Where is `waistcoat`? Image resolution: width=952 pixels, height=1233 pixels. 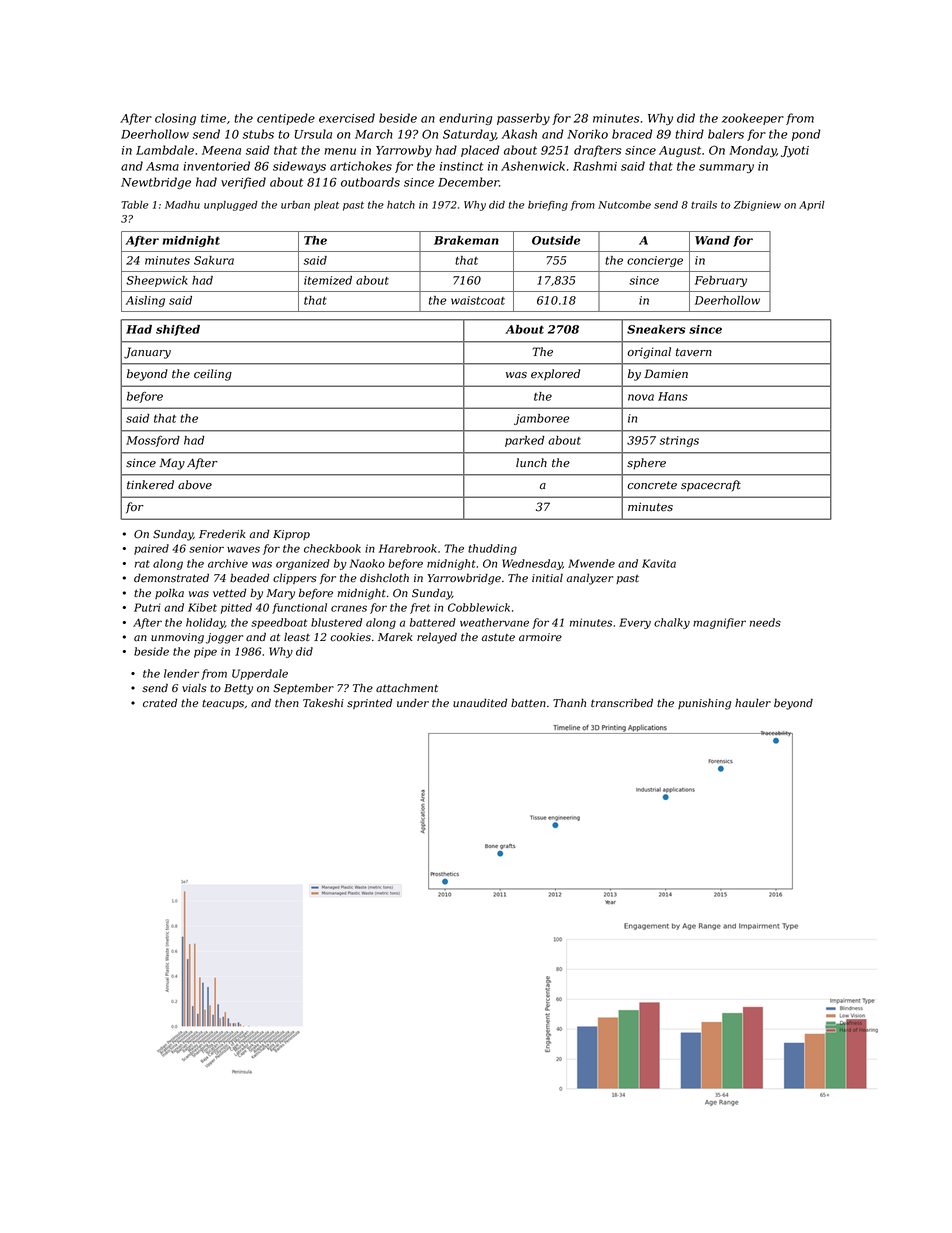
waistcoat is located at coordinates (478, 300).
